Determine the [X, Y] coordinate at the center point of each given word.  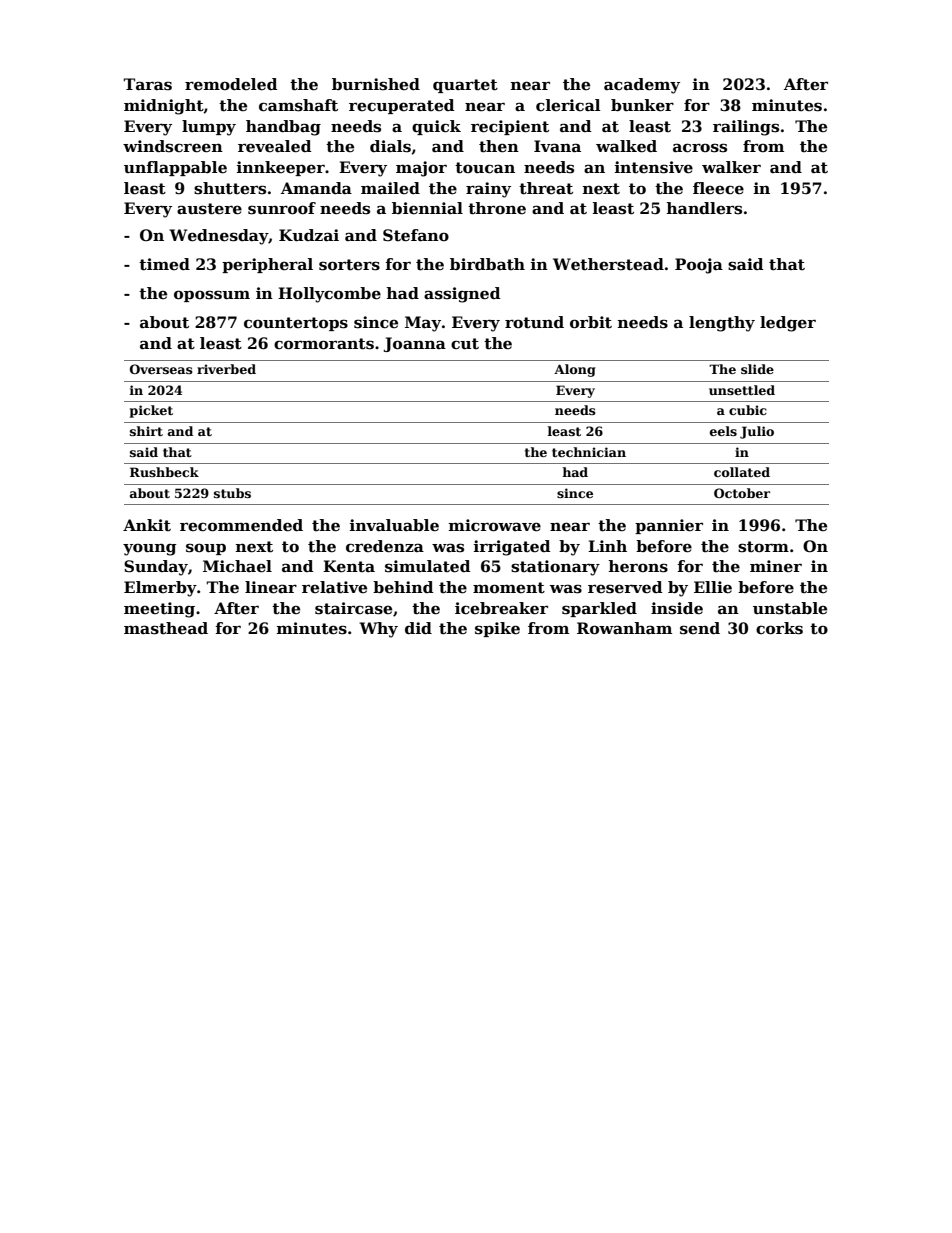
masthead [166, 628]
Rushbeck [164, 472]
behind [403, 587]
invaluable [394, 525]
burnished [376, 84]
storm [763, 547]
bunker [642, 105]
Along [575, 370]
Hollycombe [329, 295]
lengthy [722, 324]
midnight [164, 107]
